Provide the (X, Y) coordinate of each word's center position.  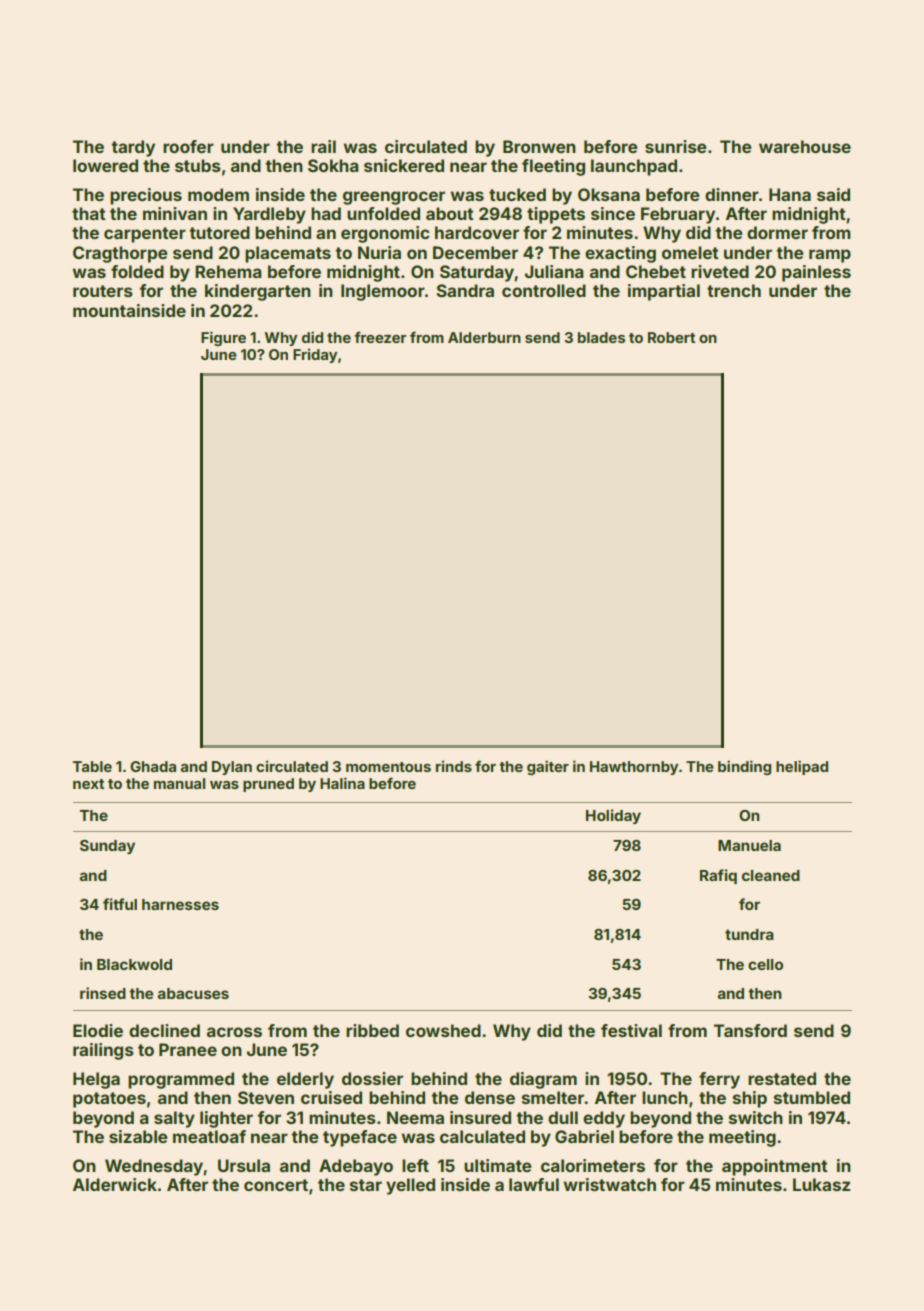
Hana (790, 194)
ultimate (498, 1165)
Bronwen (539, 146)
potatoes (109, 1100)
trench (734, 290)
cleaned (771, 875)
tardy (133, 148)
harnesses (180, 904)
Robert (671, 337)
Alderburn (484, 337)
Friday (315, 355)
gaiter (548, 767)
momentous (388, 767)
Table (92, 766)
